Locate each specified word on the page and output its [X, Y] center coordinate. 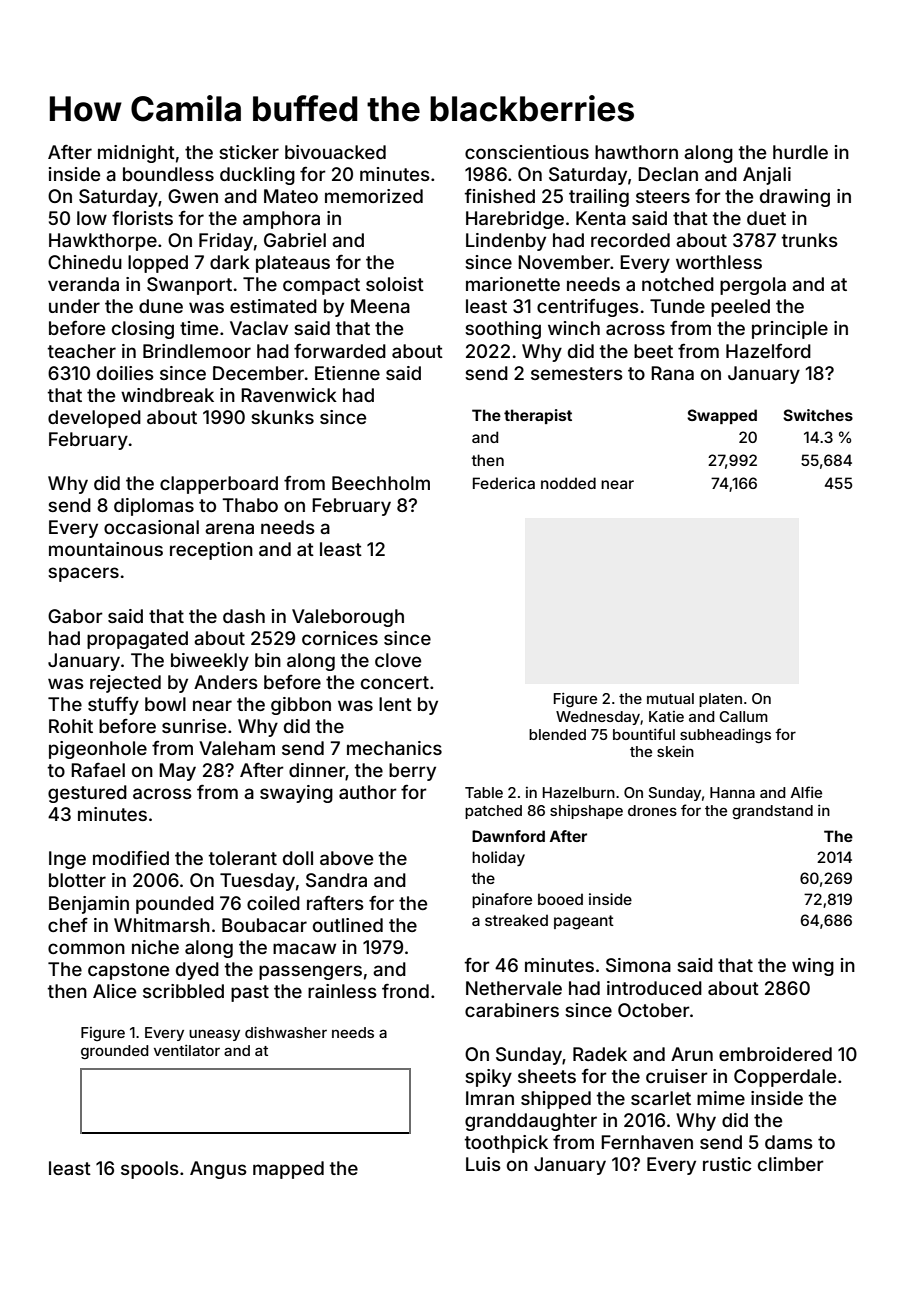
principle [790, 330]
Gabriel [295, 240]
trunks [810, 240]
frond [405, 991]
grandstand [772, 812]
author [368, 792]
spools [150, 1170]
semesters [577, 373]
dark [230, 262]
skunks [282, 417]
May [177, 772]
